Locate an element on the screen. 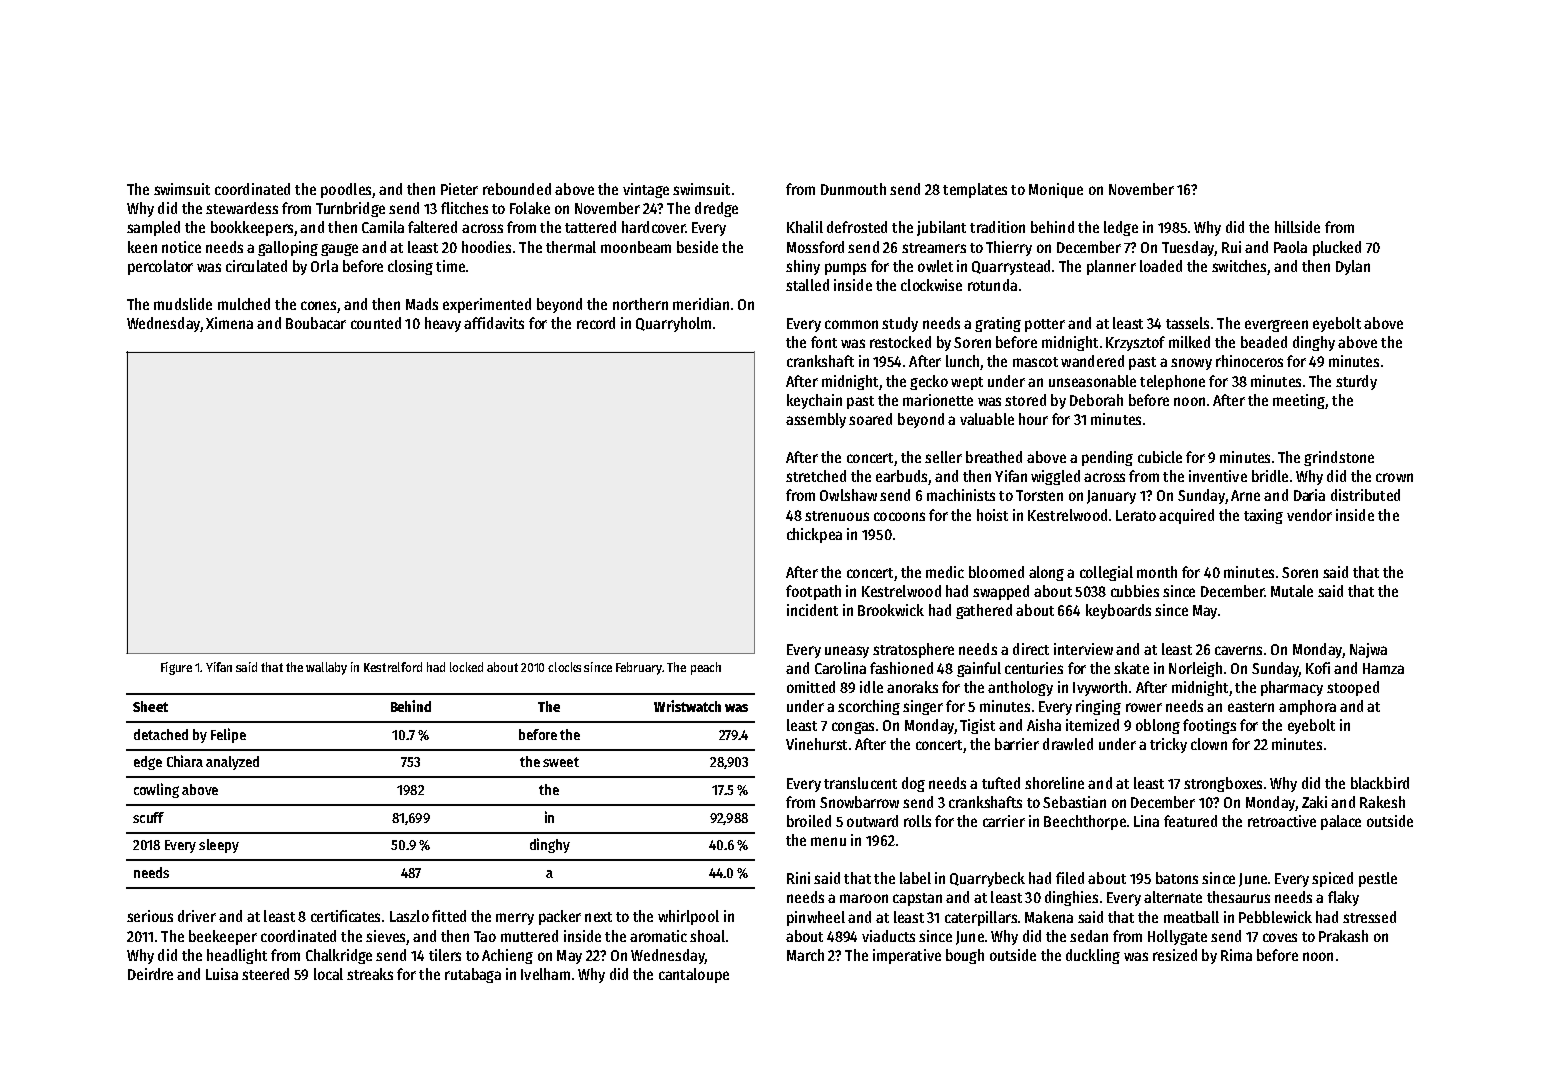 The height and width of the screenshot is (1090, 1541). Prakash is located at coordinates (1343, 936).
